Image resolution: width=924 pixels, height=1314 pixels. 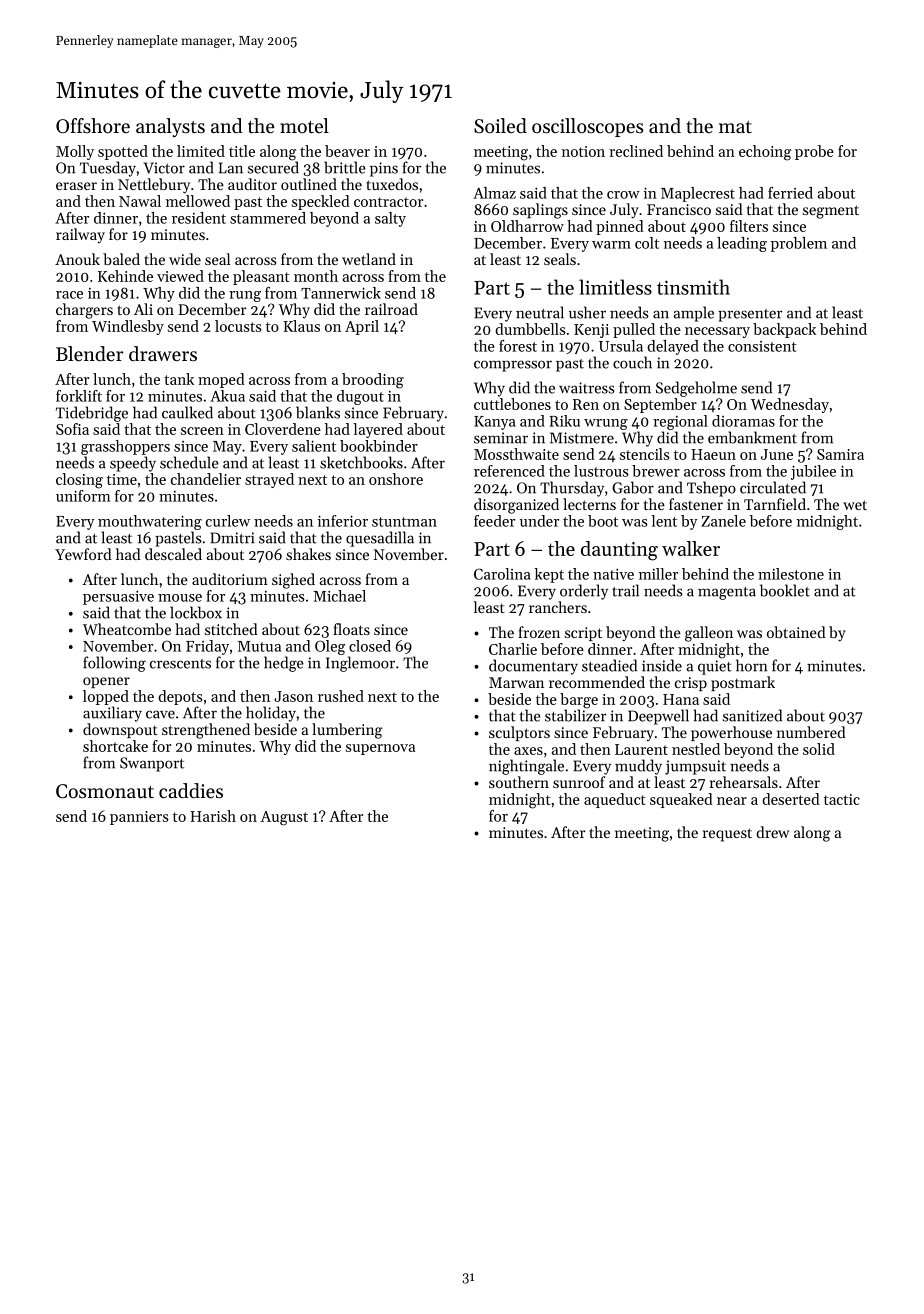 I want to click on feeder, so click(x=494, y=521).
